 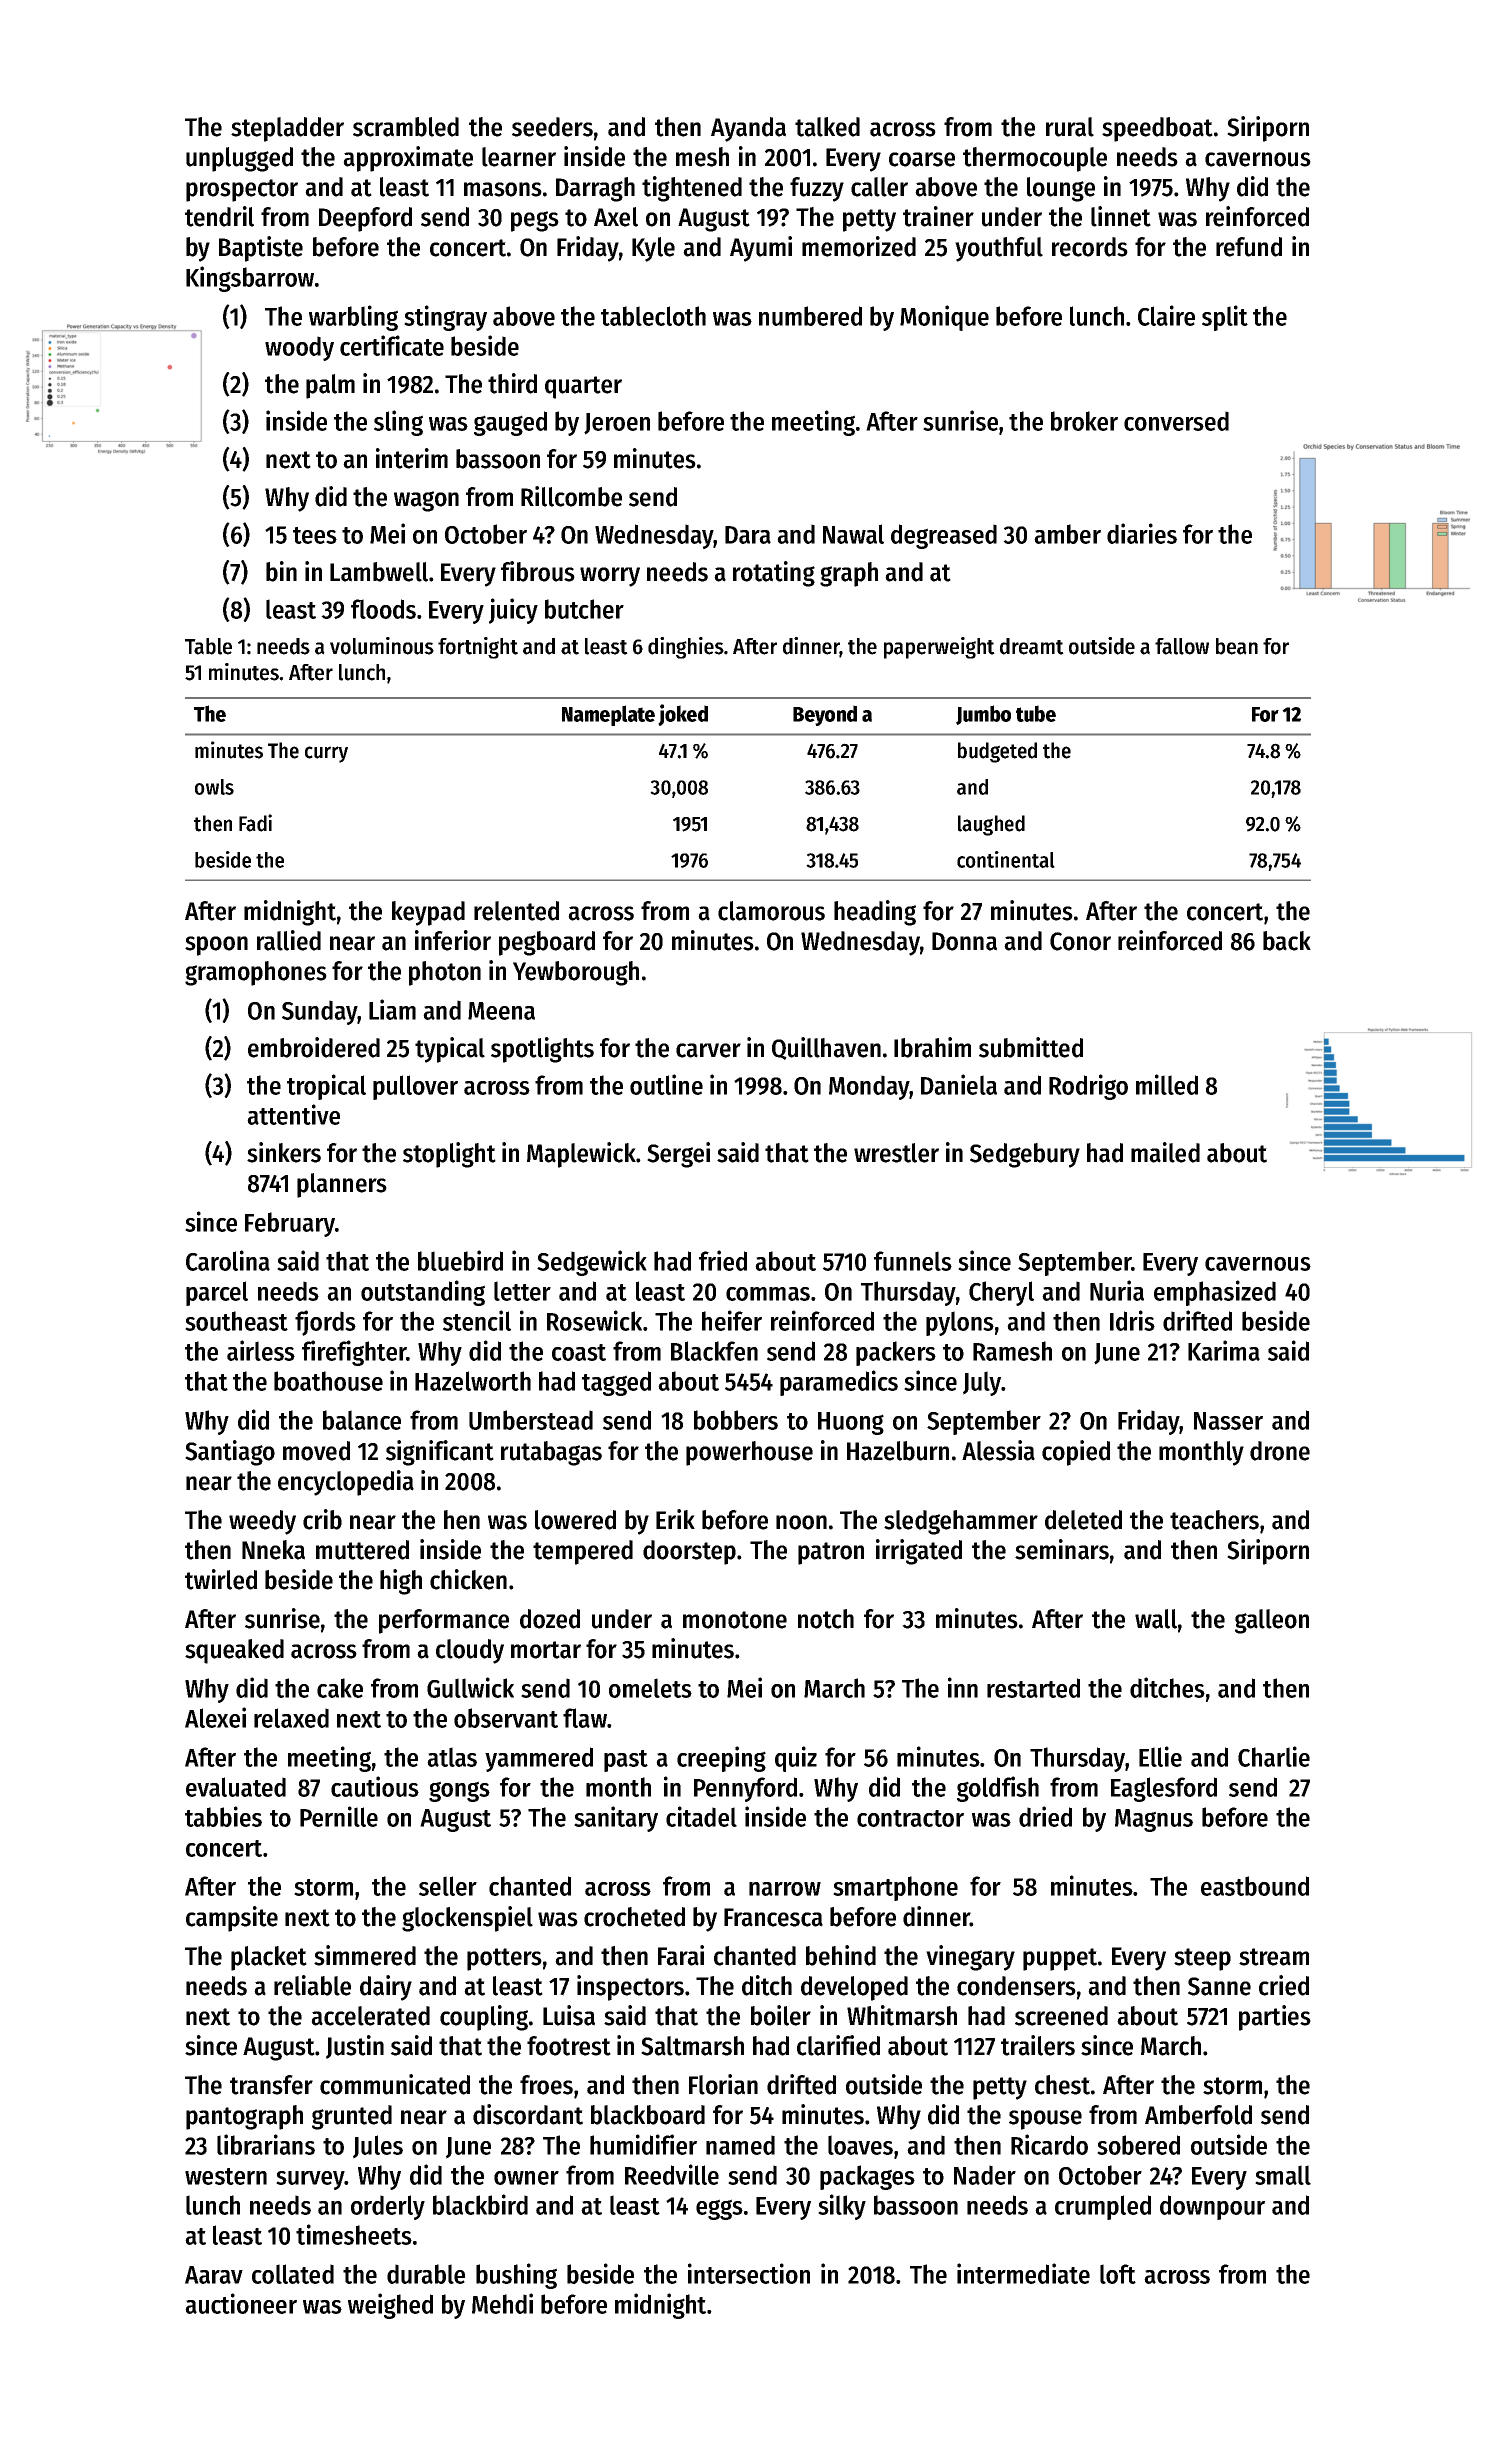 I want to click on intersection, so click(x=749, y=2273).
